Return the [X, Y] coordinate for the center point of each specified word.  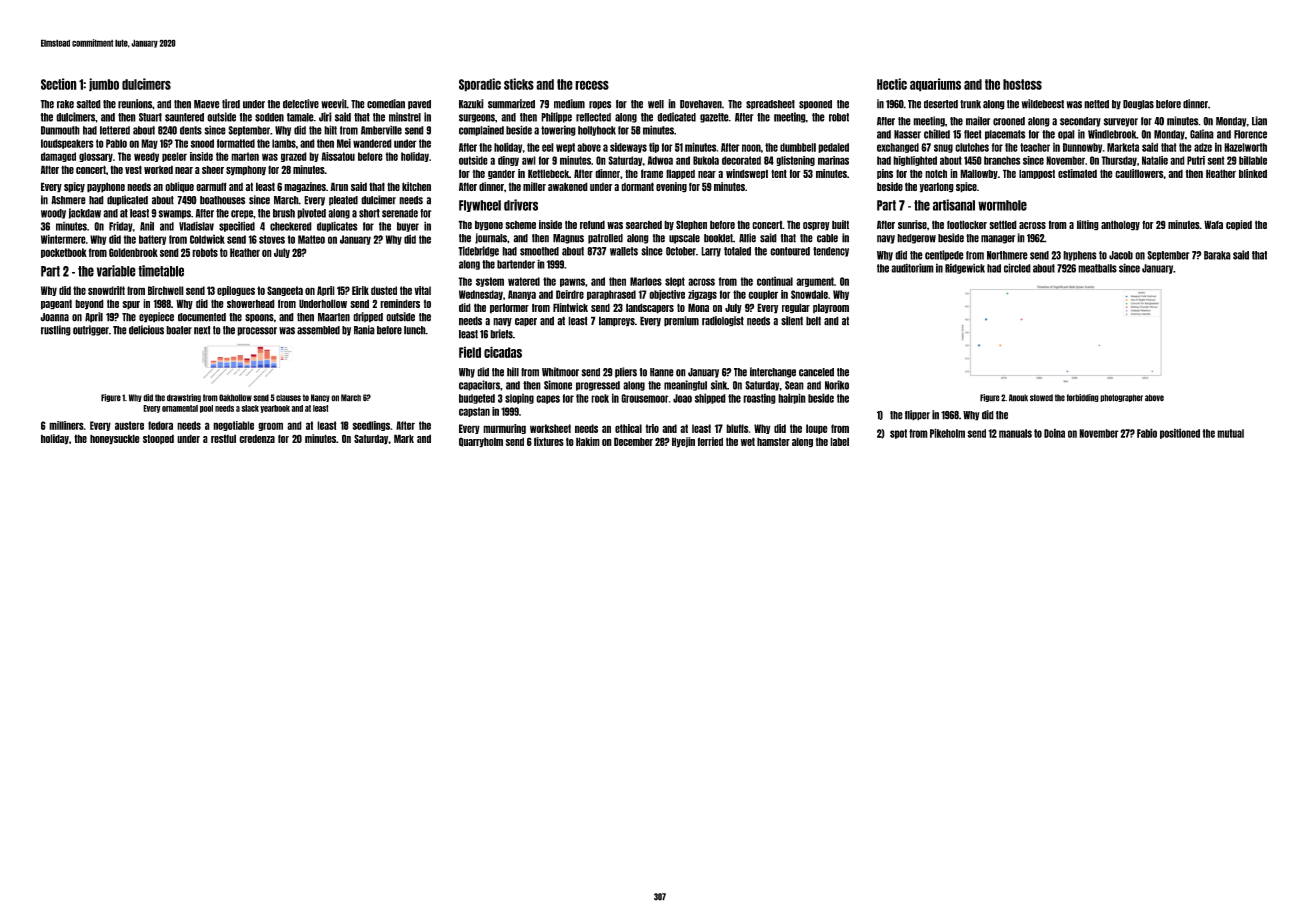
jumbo [104, 84]
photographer [1121, 398]
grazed [294, 157]
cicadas [503, 352]
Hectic [892, 84]
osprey [816, 226]
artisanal [954, 205]
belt [813, 321]
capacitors [479, 385]
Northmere [1007, 255]
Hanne [662, 372]
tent [779, 173]
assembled [318, 330]
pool [206, 409]
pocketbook [64, 253]
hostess [1022, 84]
